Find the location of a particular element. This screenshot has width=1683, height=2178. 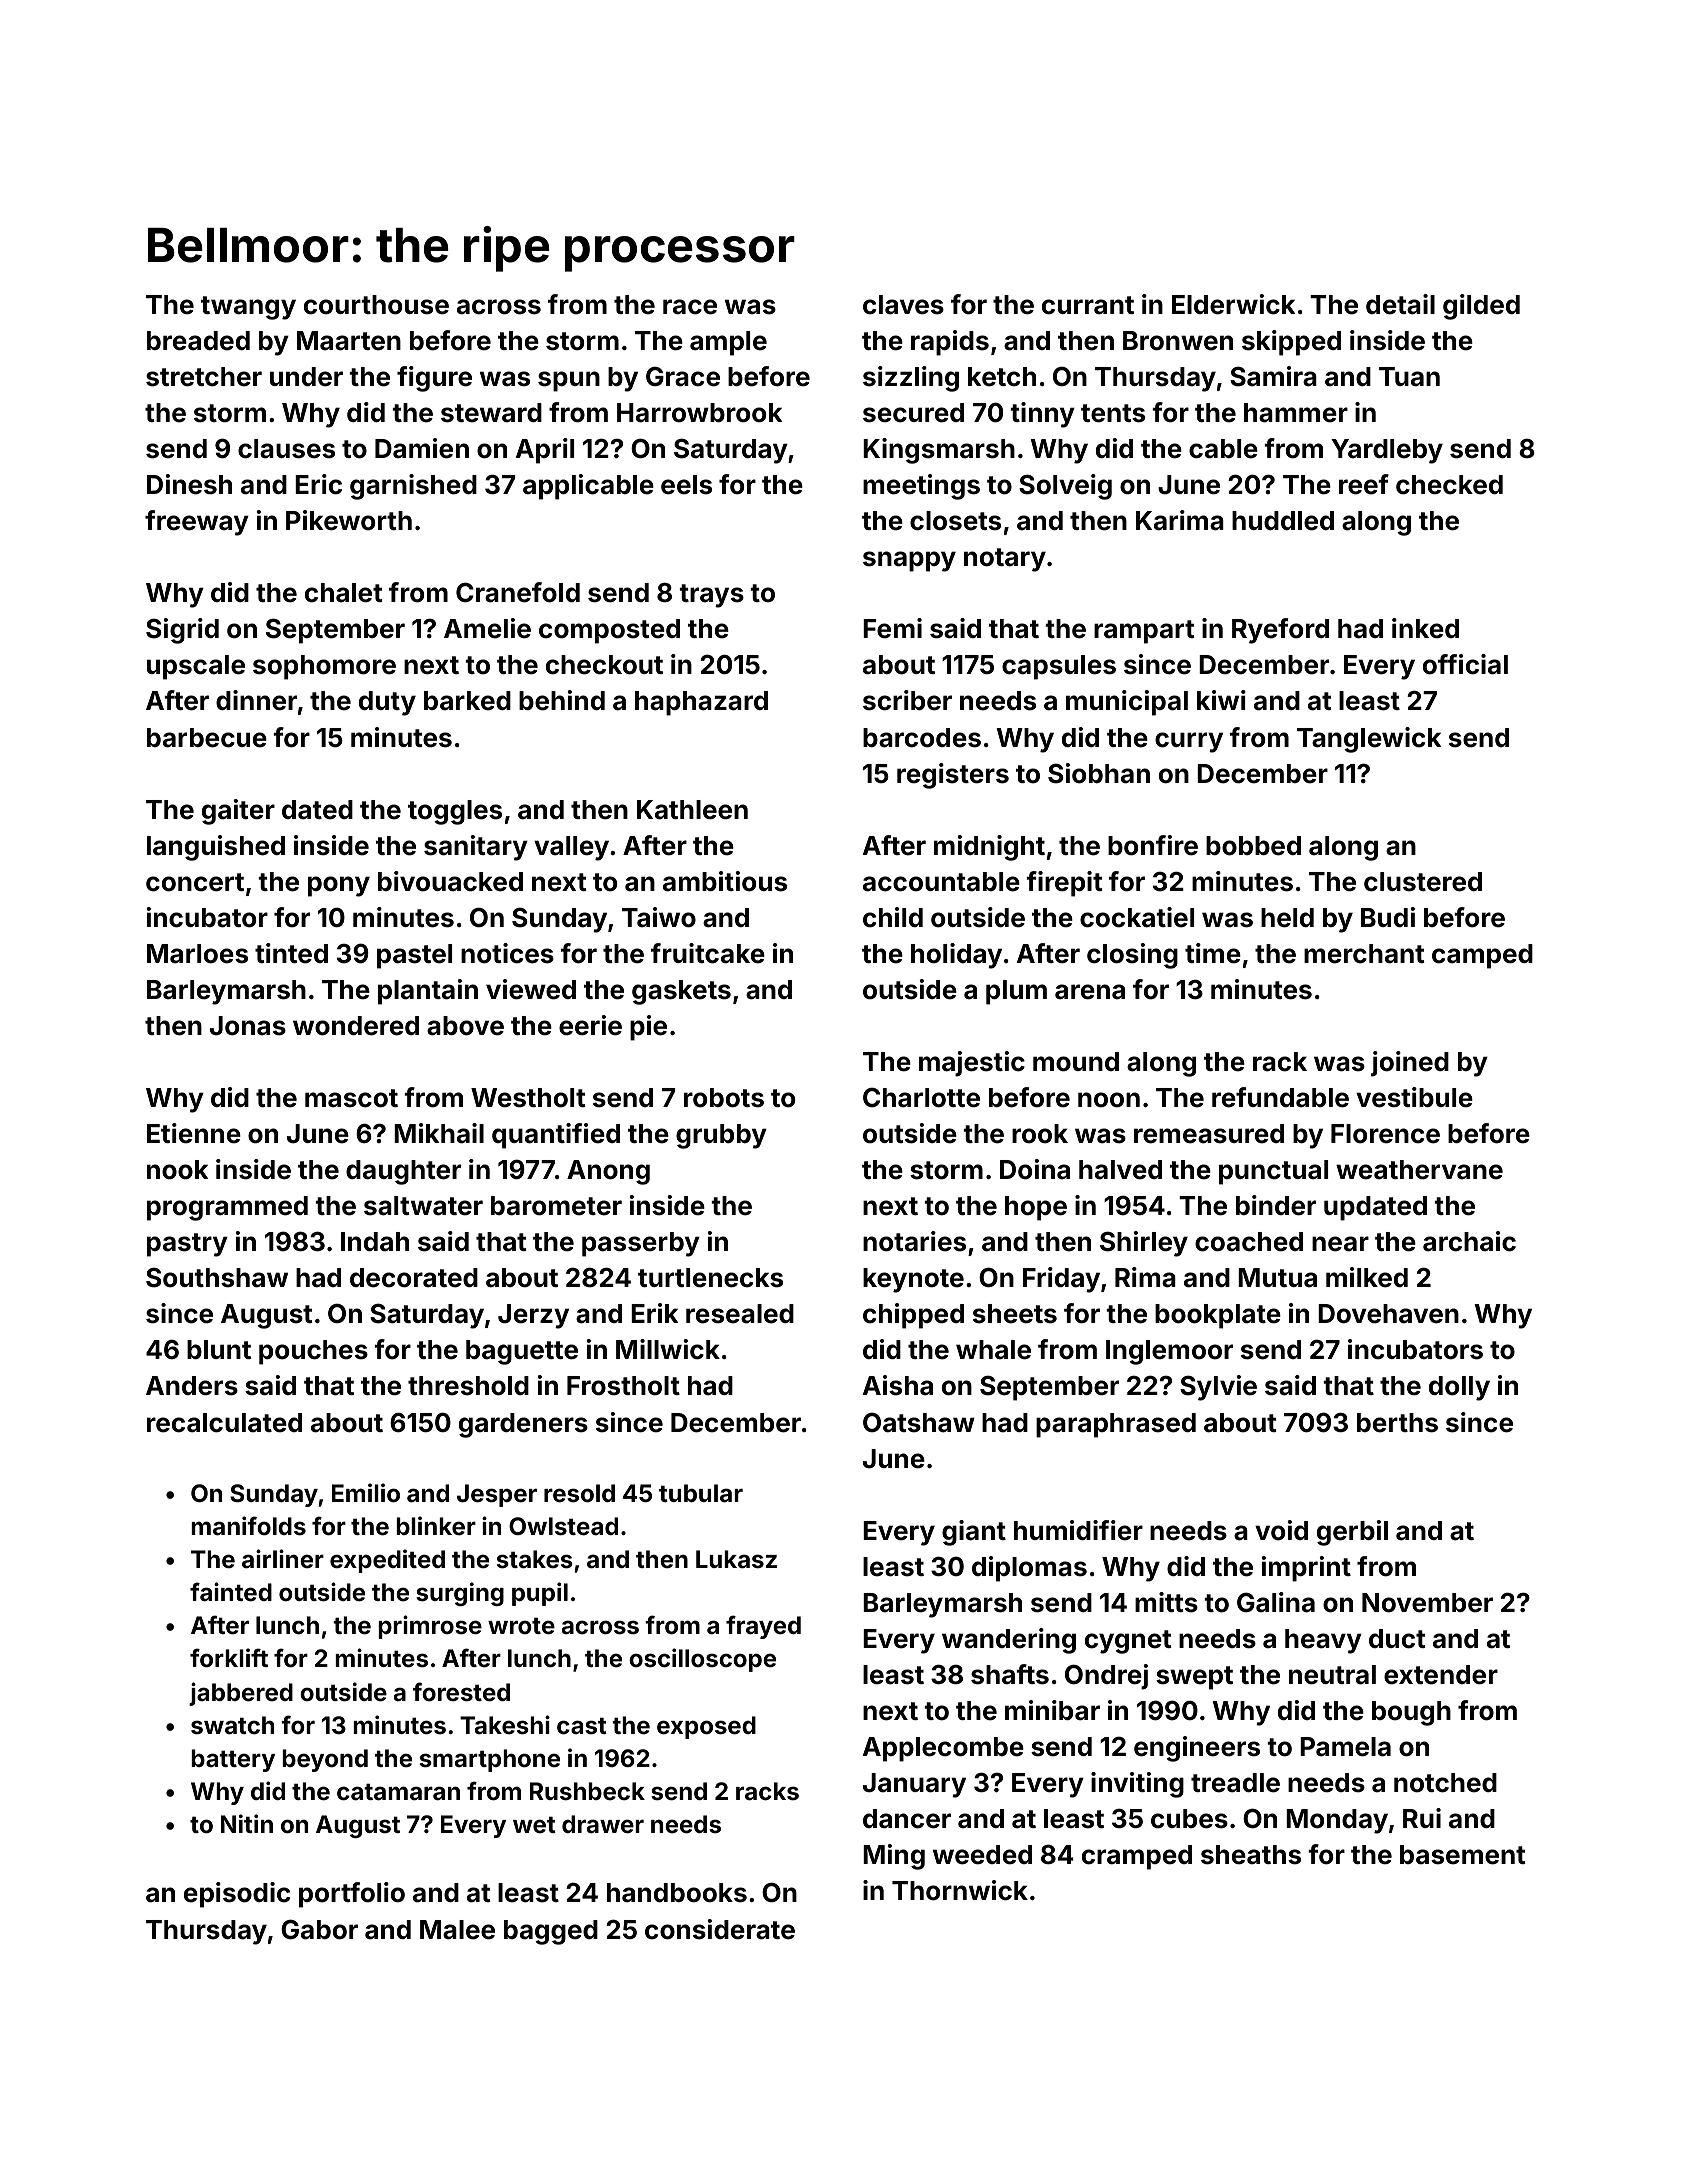

Jonas is located at coordinates (248, 1026).
